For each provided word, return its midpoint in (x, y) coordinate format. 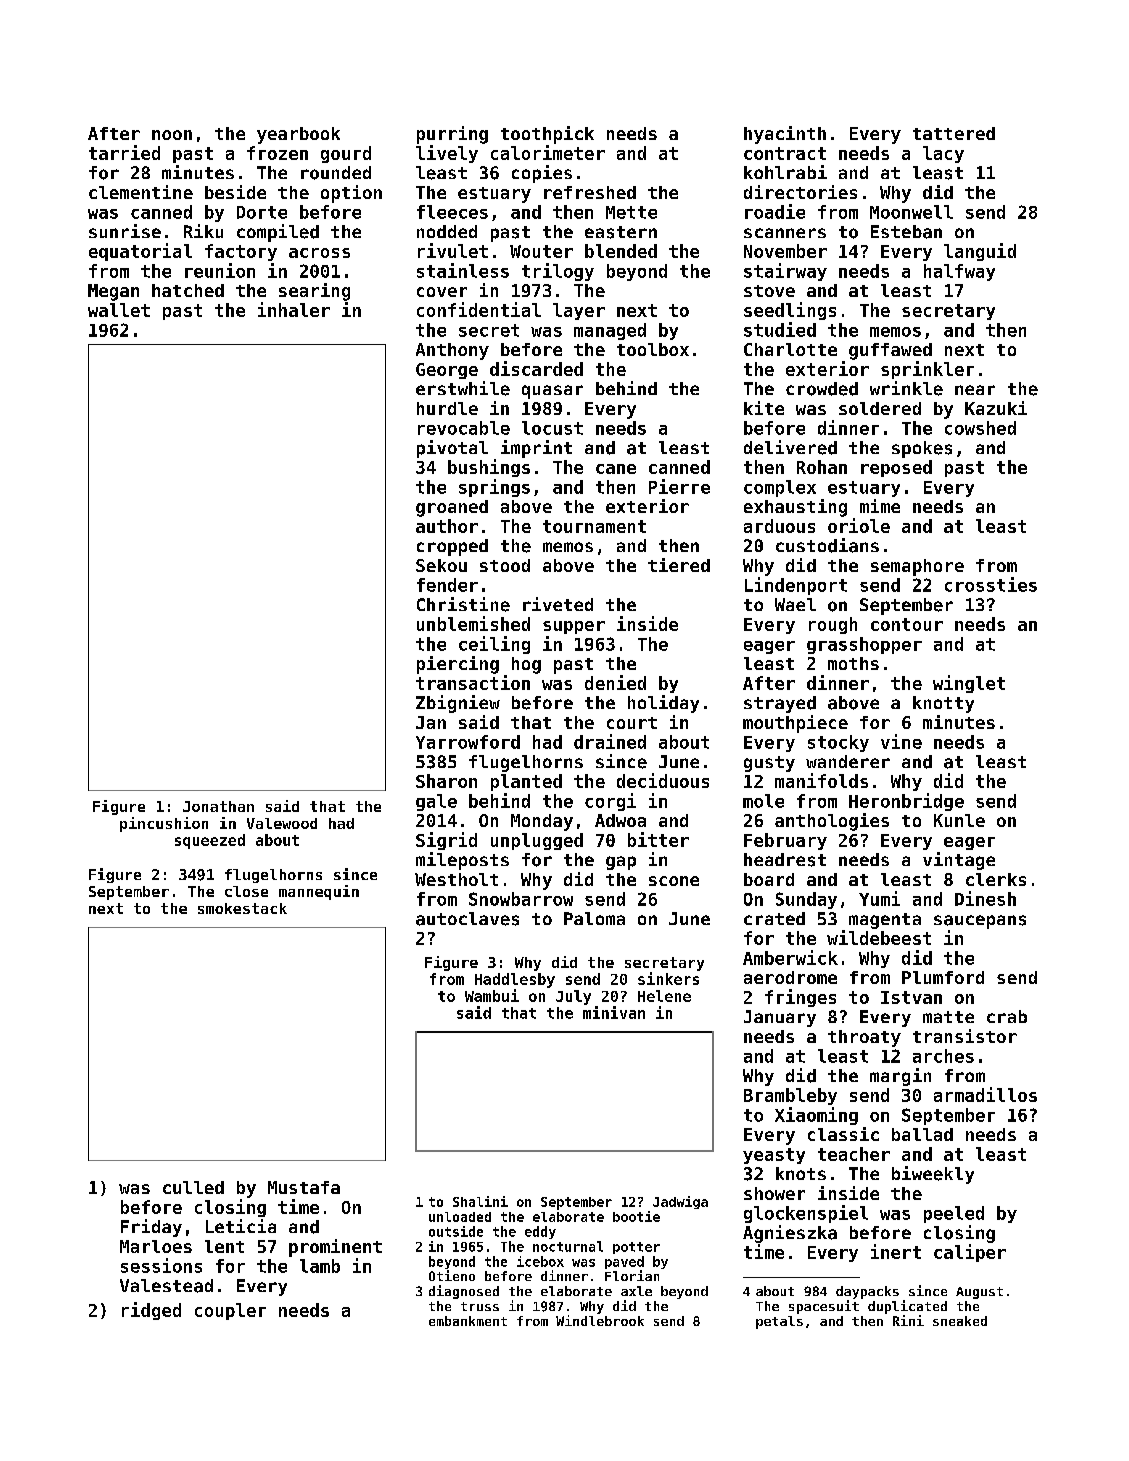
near (975, 390)
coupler (230, 1311)
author (447, 526)
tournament (594, 526)
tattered (954, 133)
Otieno (452, 1275)
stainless (463, 270)
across (319, 253)
